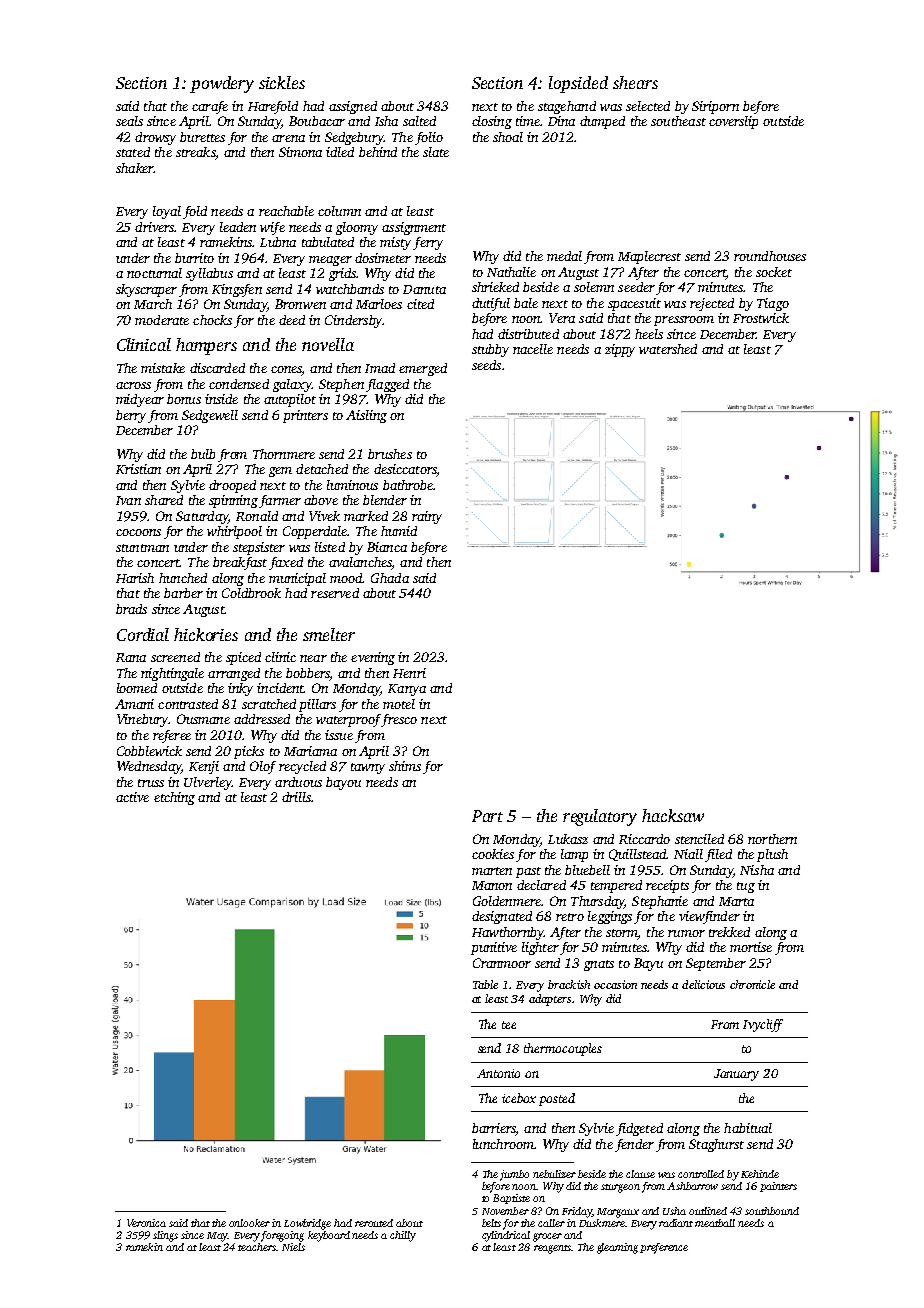  Describe the element at coordinates (494, 948) in the page. I see `punitive` at that location.
